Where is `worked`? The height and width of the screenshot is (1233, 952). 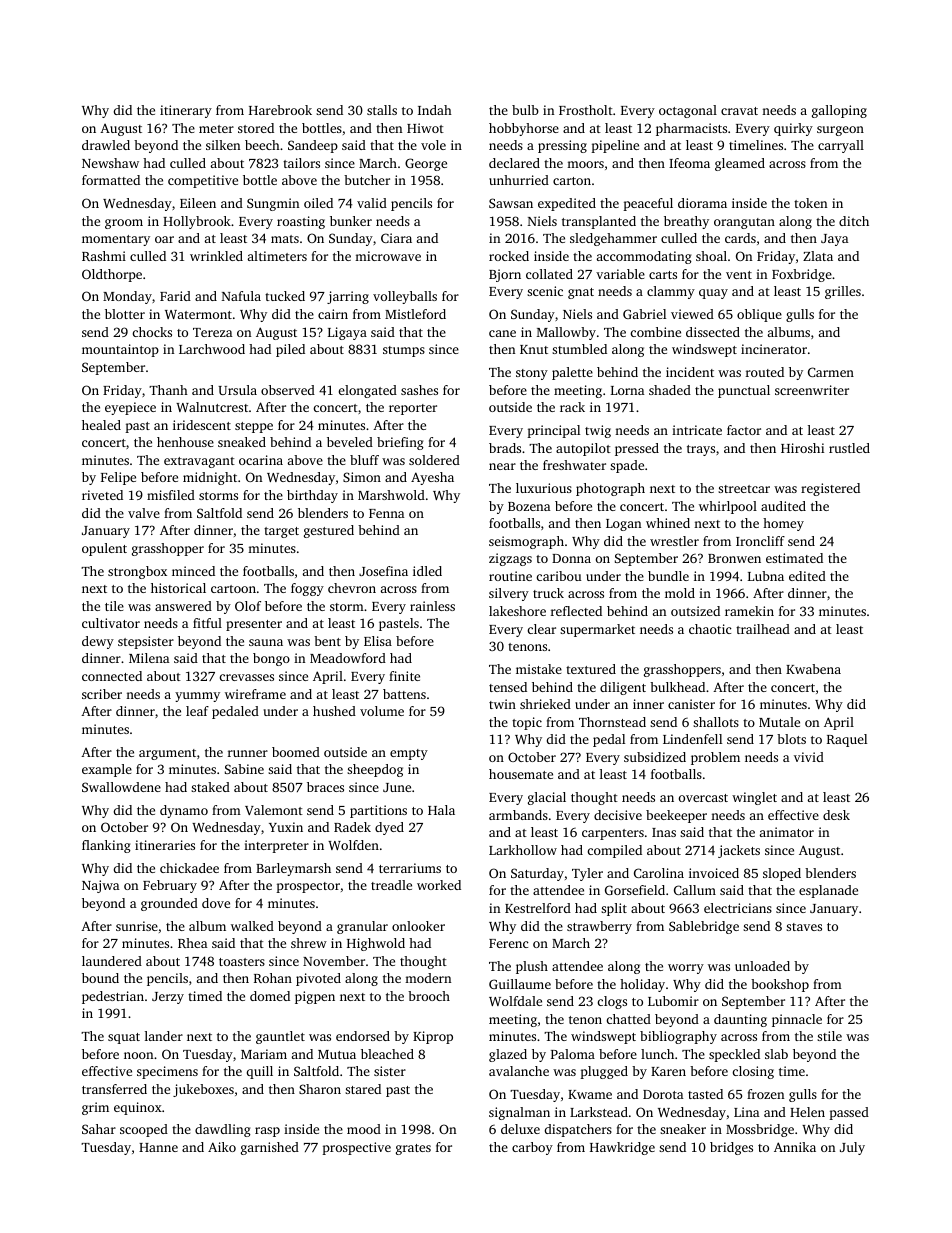
worked is located at coordinates (439, 885).
